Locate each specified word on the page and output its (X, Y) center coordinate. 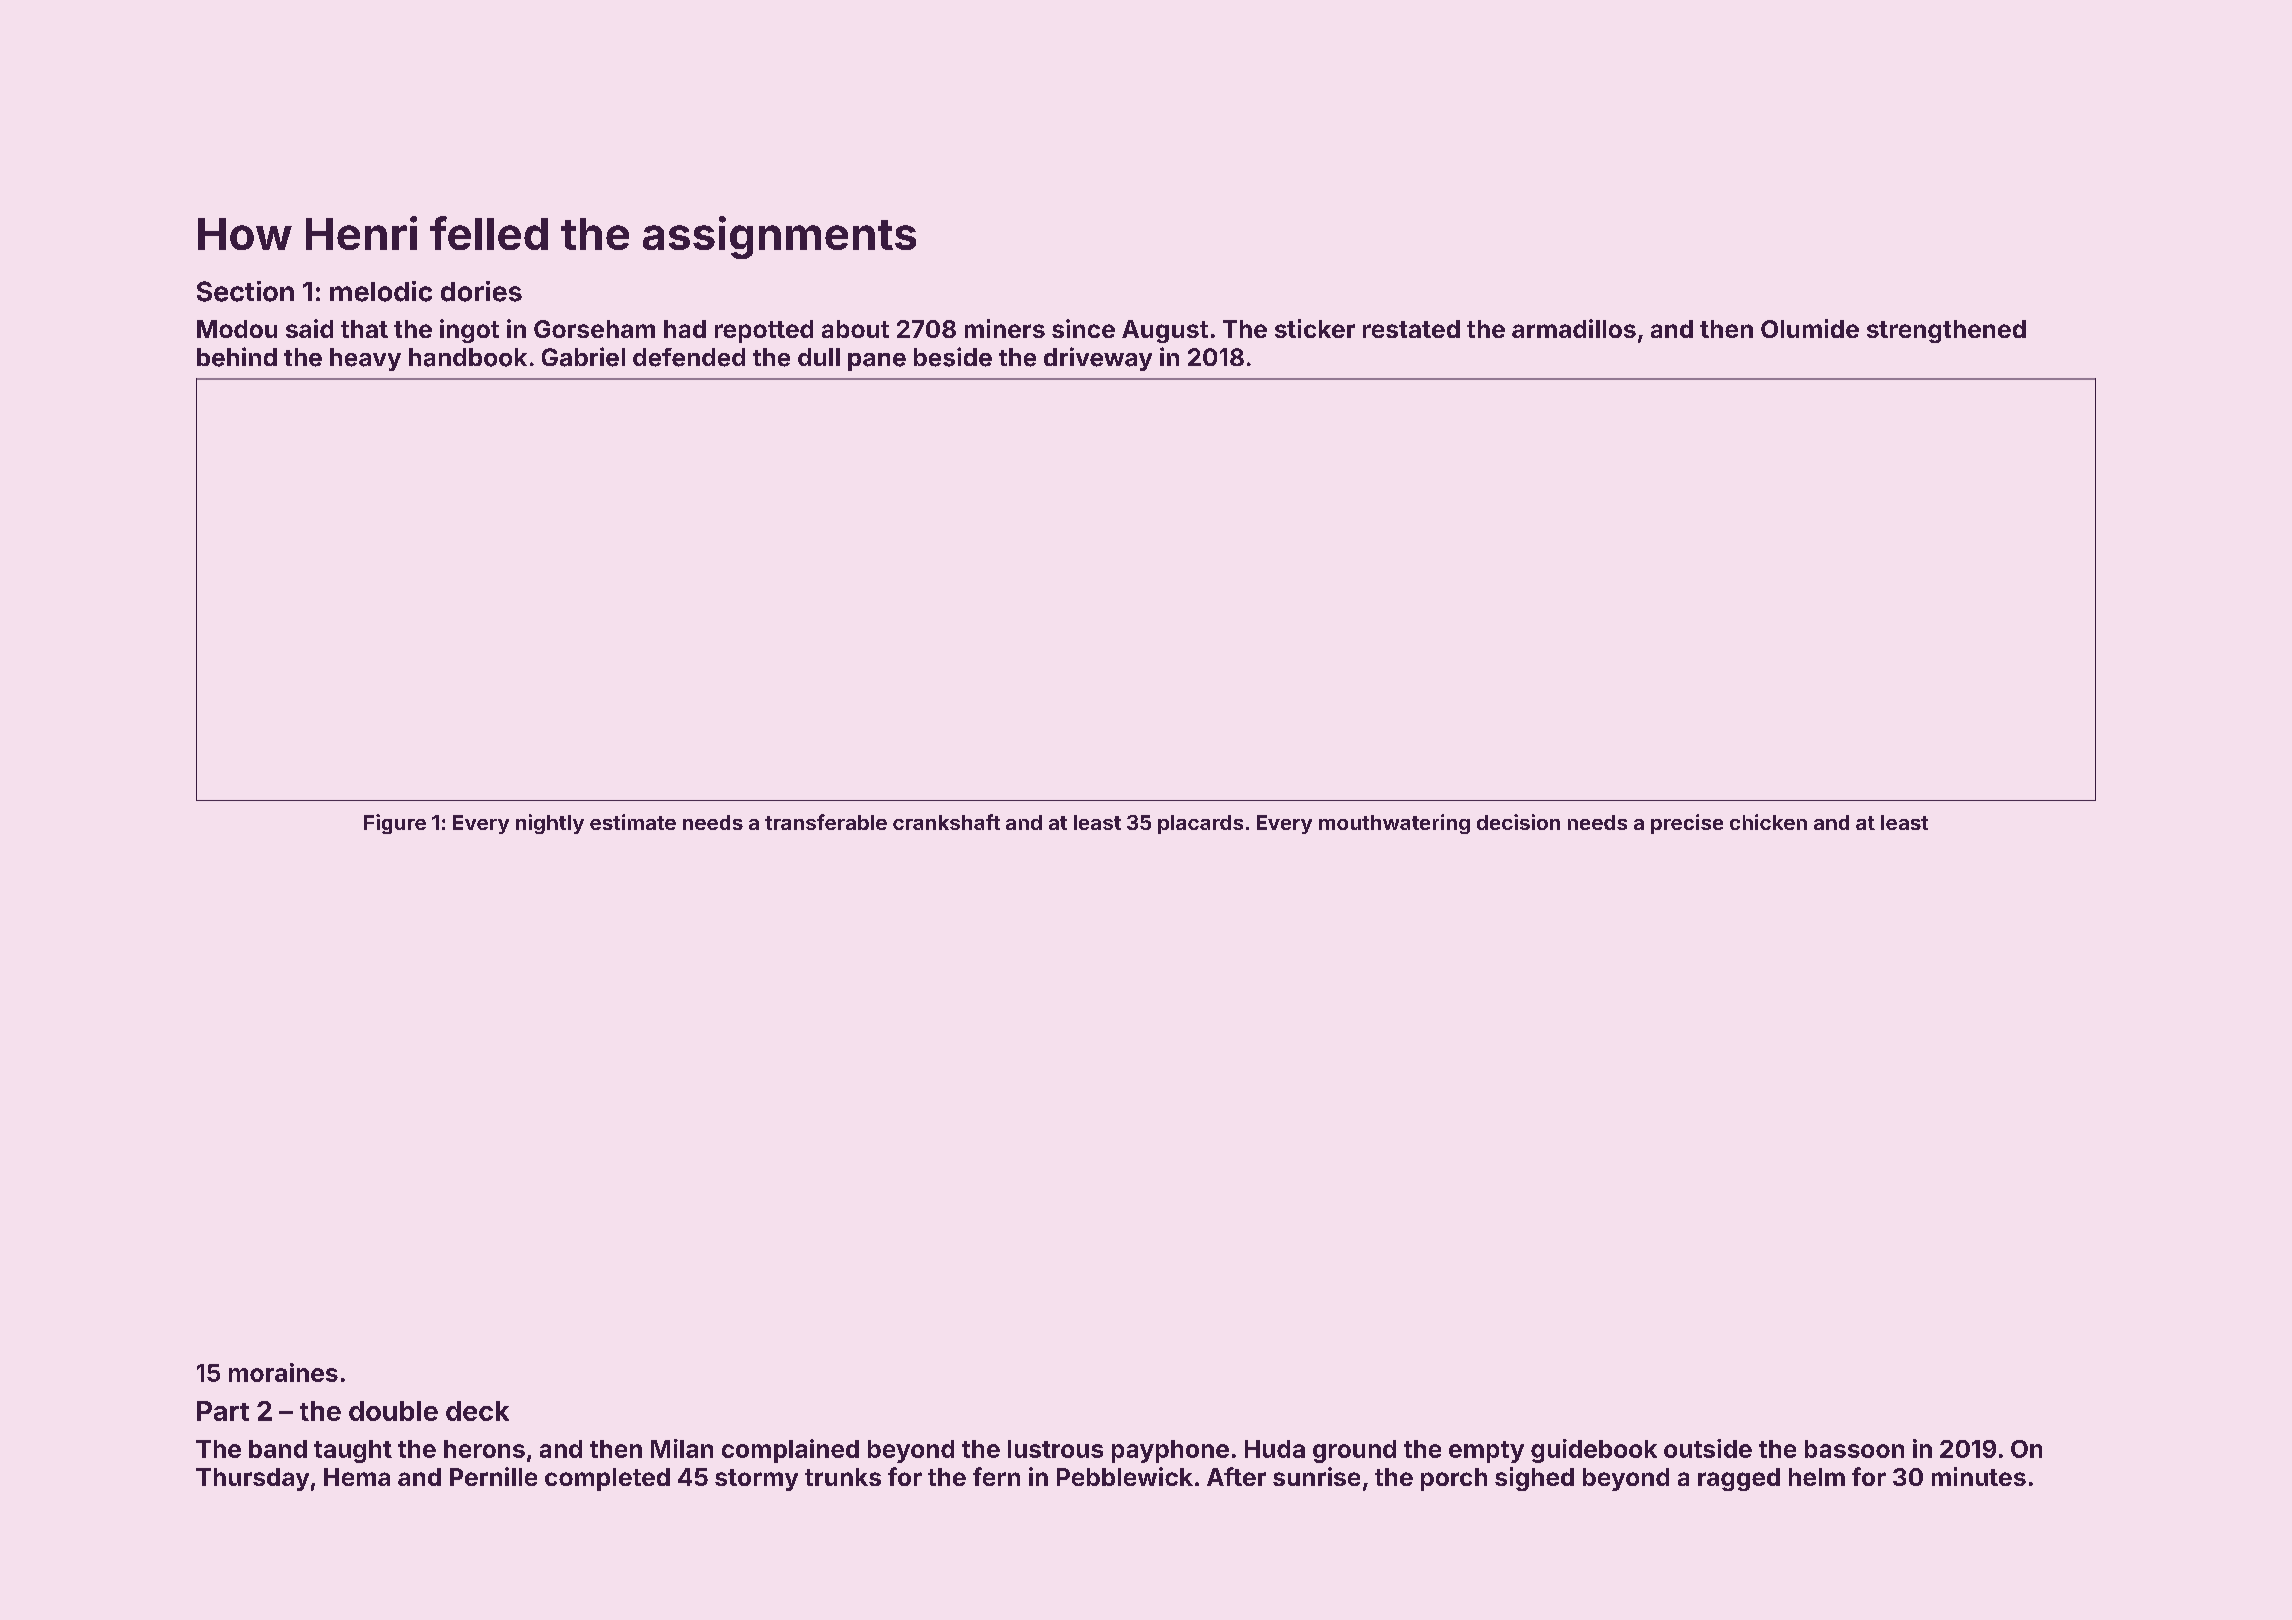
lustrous (1055, 1449)
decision (1518, 822)
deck (477, 1411)
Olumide (1810, 328)
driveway (1098, 359)
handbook (468, 357)
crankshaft (946, 822)
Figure (395, 824)
